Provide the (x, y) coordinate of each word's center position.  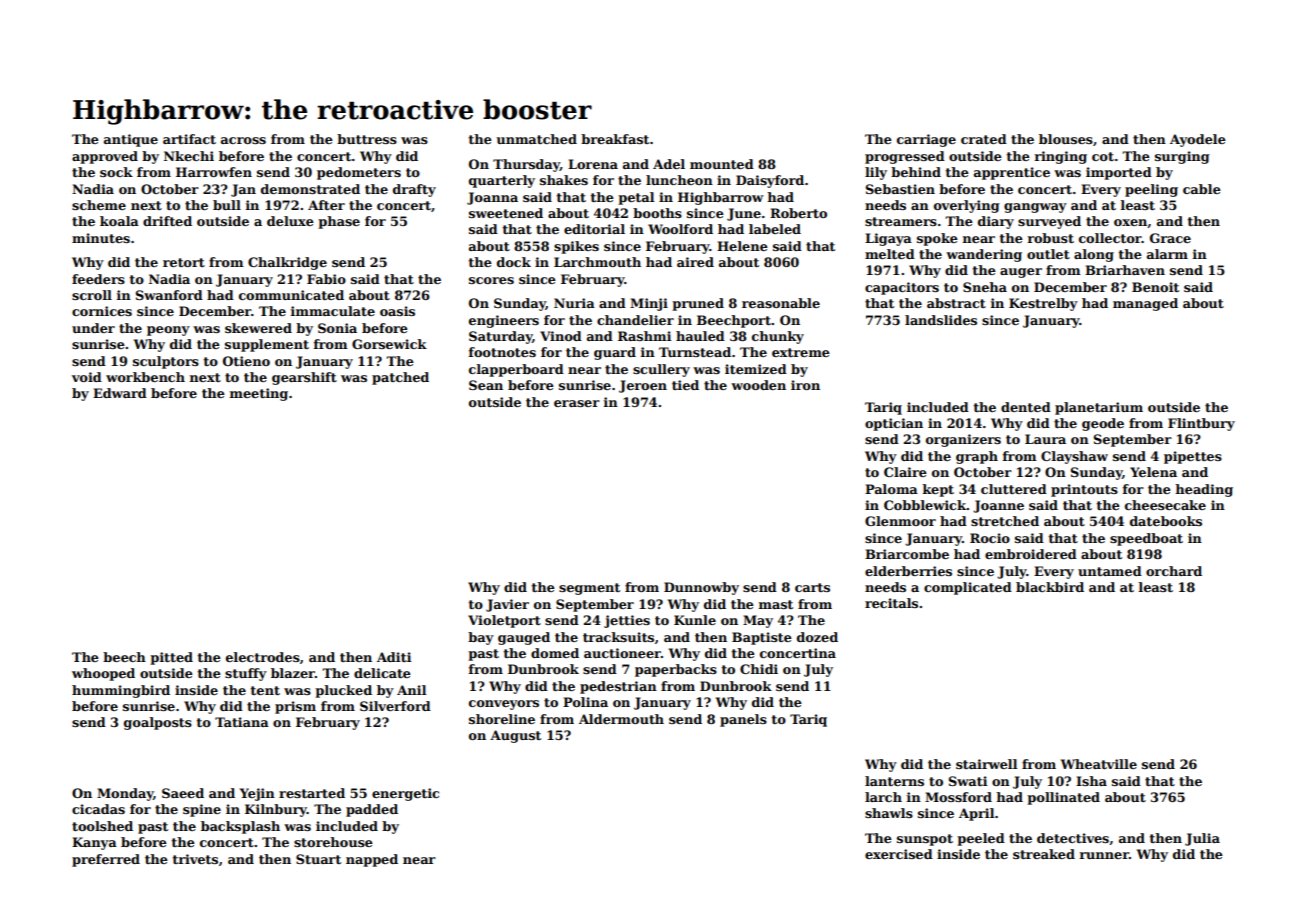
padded (372, 810)
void (87, 377)
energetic (405, 794)
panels (743, 720)
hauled (700, 336)
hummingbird (121, 691)
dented (1026, 407)
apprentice (1012, 173)
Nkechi (189, 156)
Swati (968, 781)
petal (636, 198)
